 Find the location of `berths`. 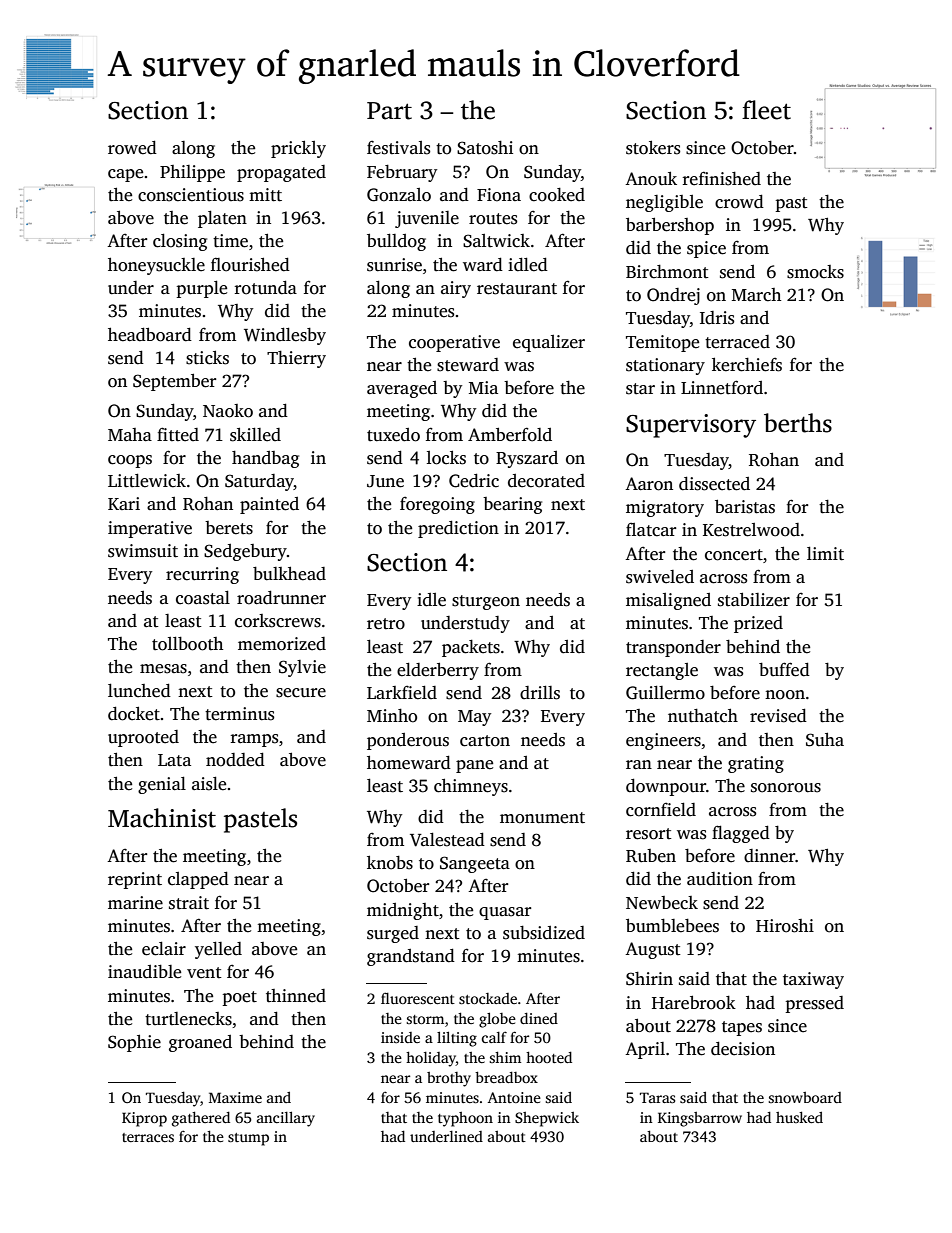

berths is located at coordinates (798, 423).
